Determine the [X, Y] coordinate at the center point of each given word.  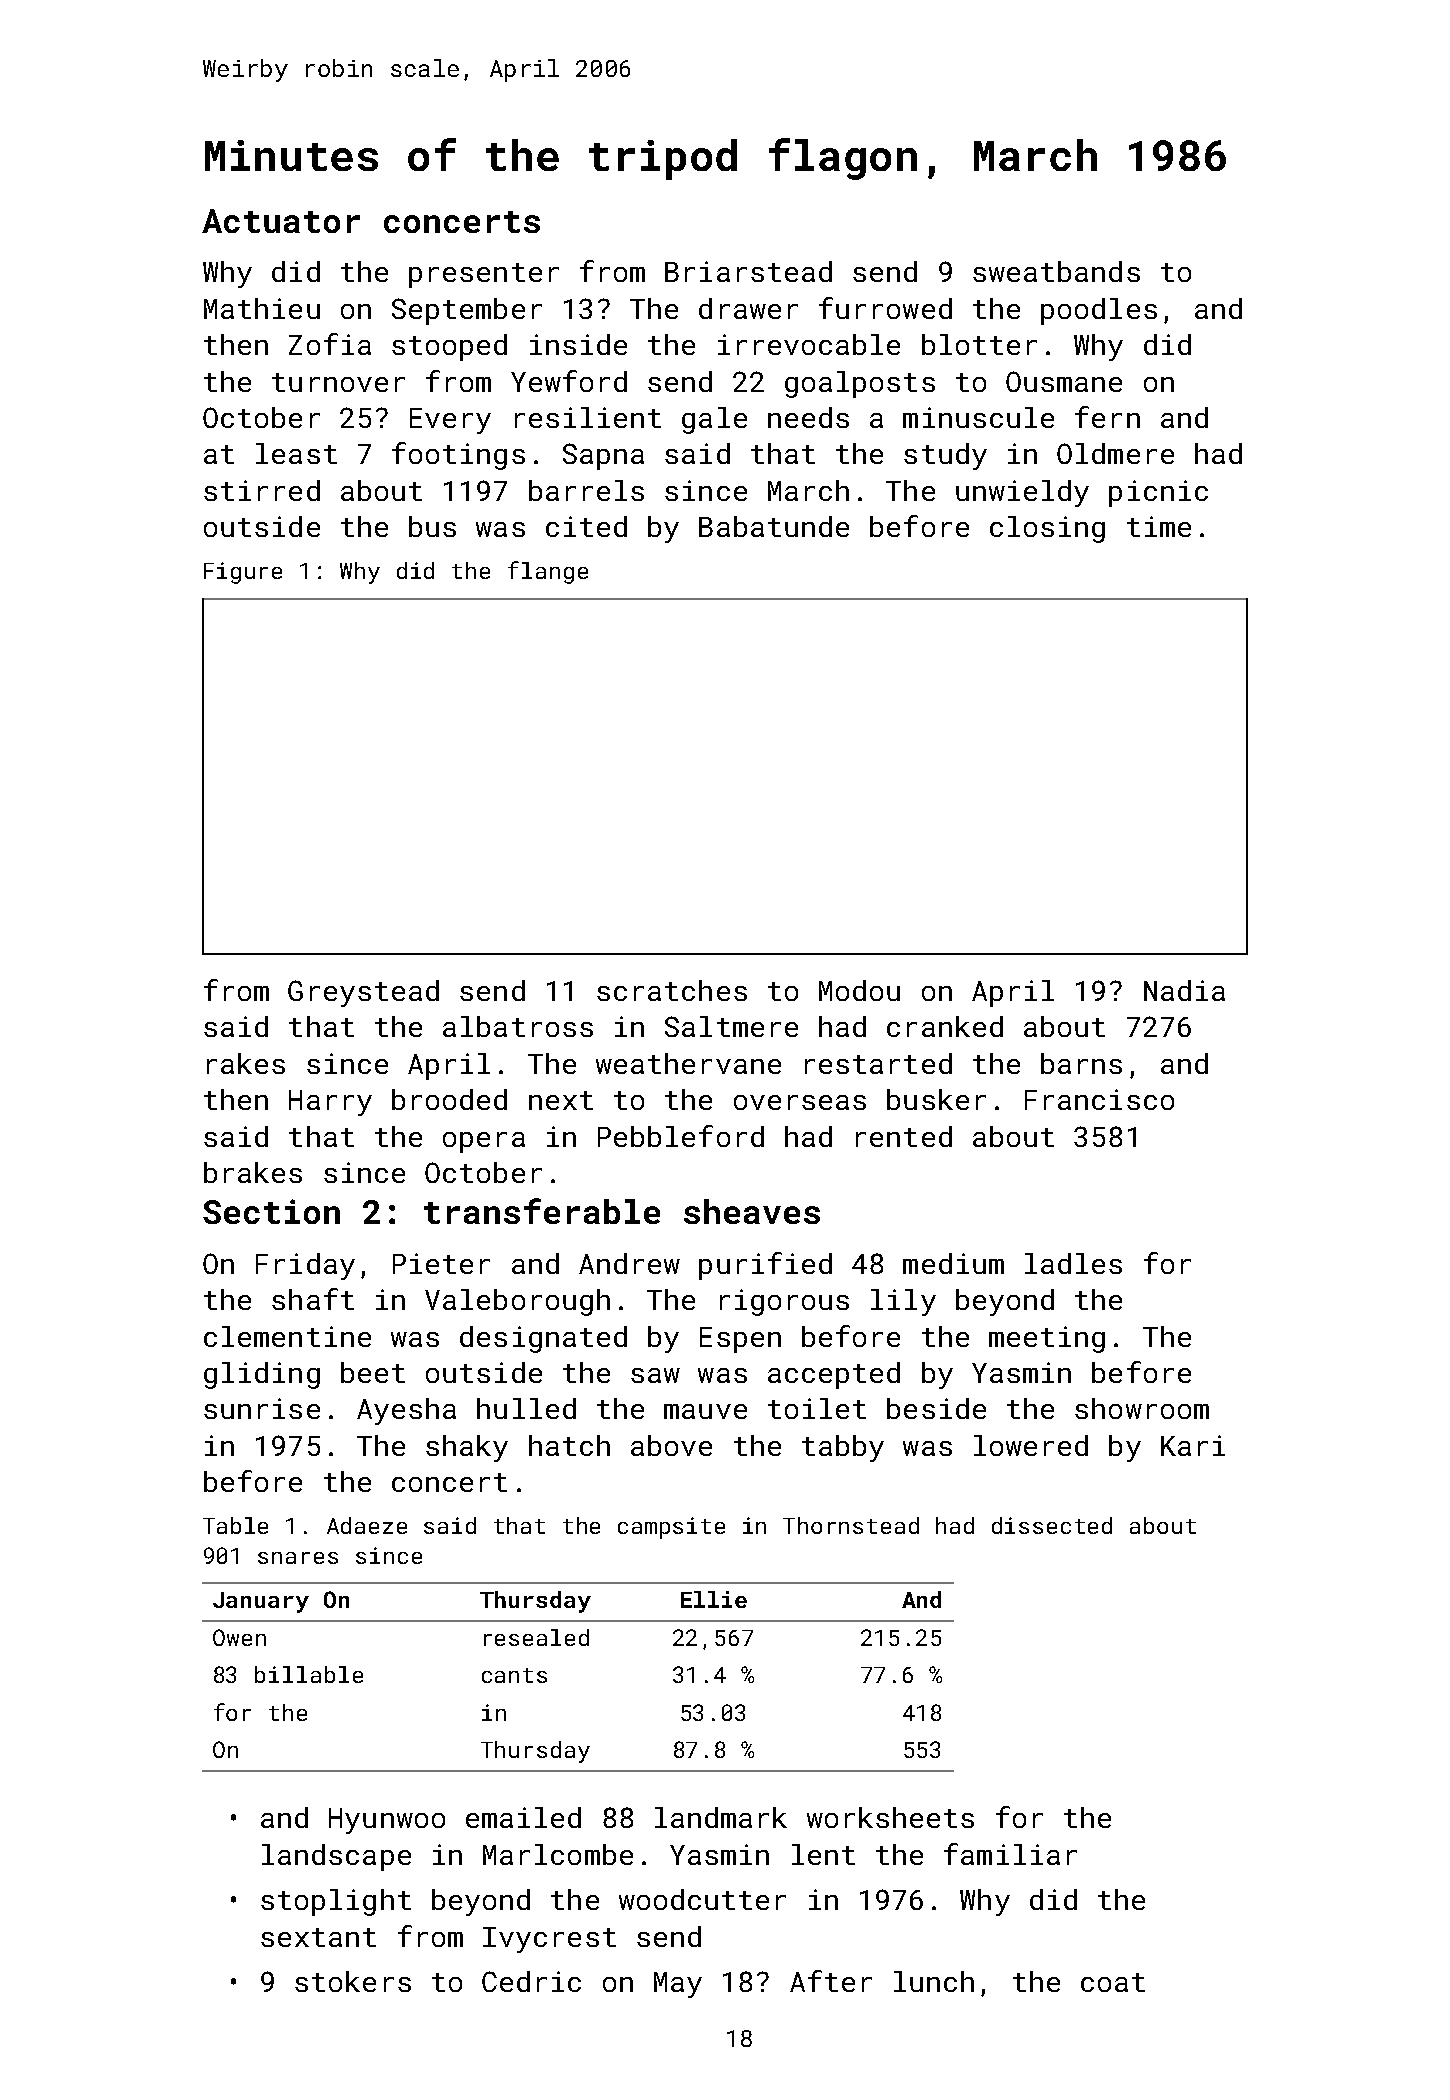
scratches [672, 990]
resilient [588, 417]
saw [655, 1375]
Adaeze [367, 1525]
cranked [945, 1026]
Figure [243, 573]
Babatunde [774, 526]
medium [953, 1263]
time [1159, 526]
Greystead [363, 993]
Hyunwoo [387, 1821]
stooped [449, 347]
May [678, 1985]
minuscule [978, 417]
